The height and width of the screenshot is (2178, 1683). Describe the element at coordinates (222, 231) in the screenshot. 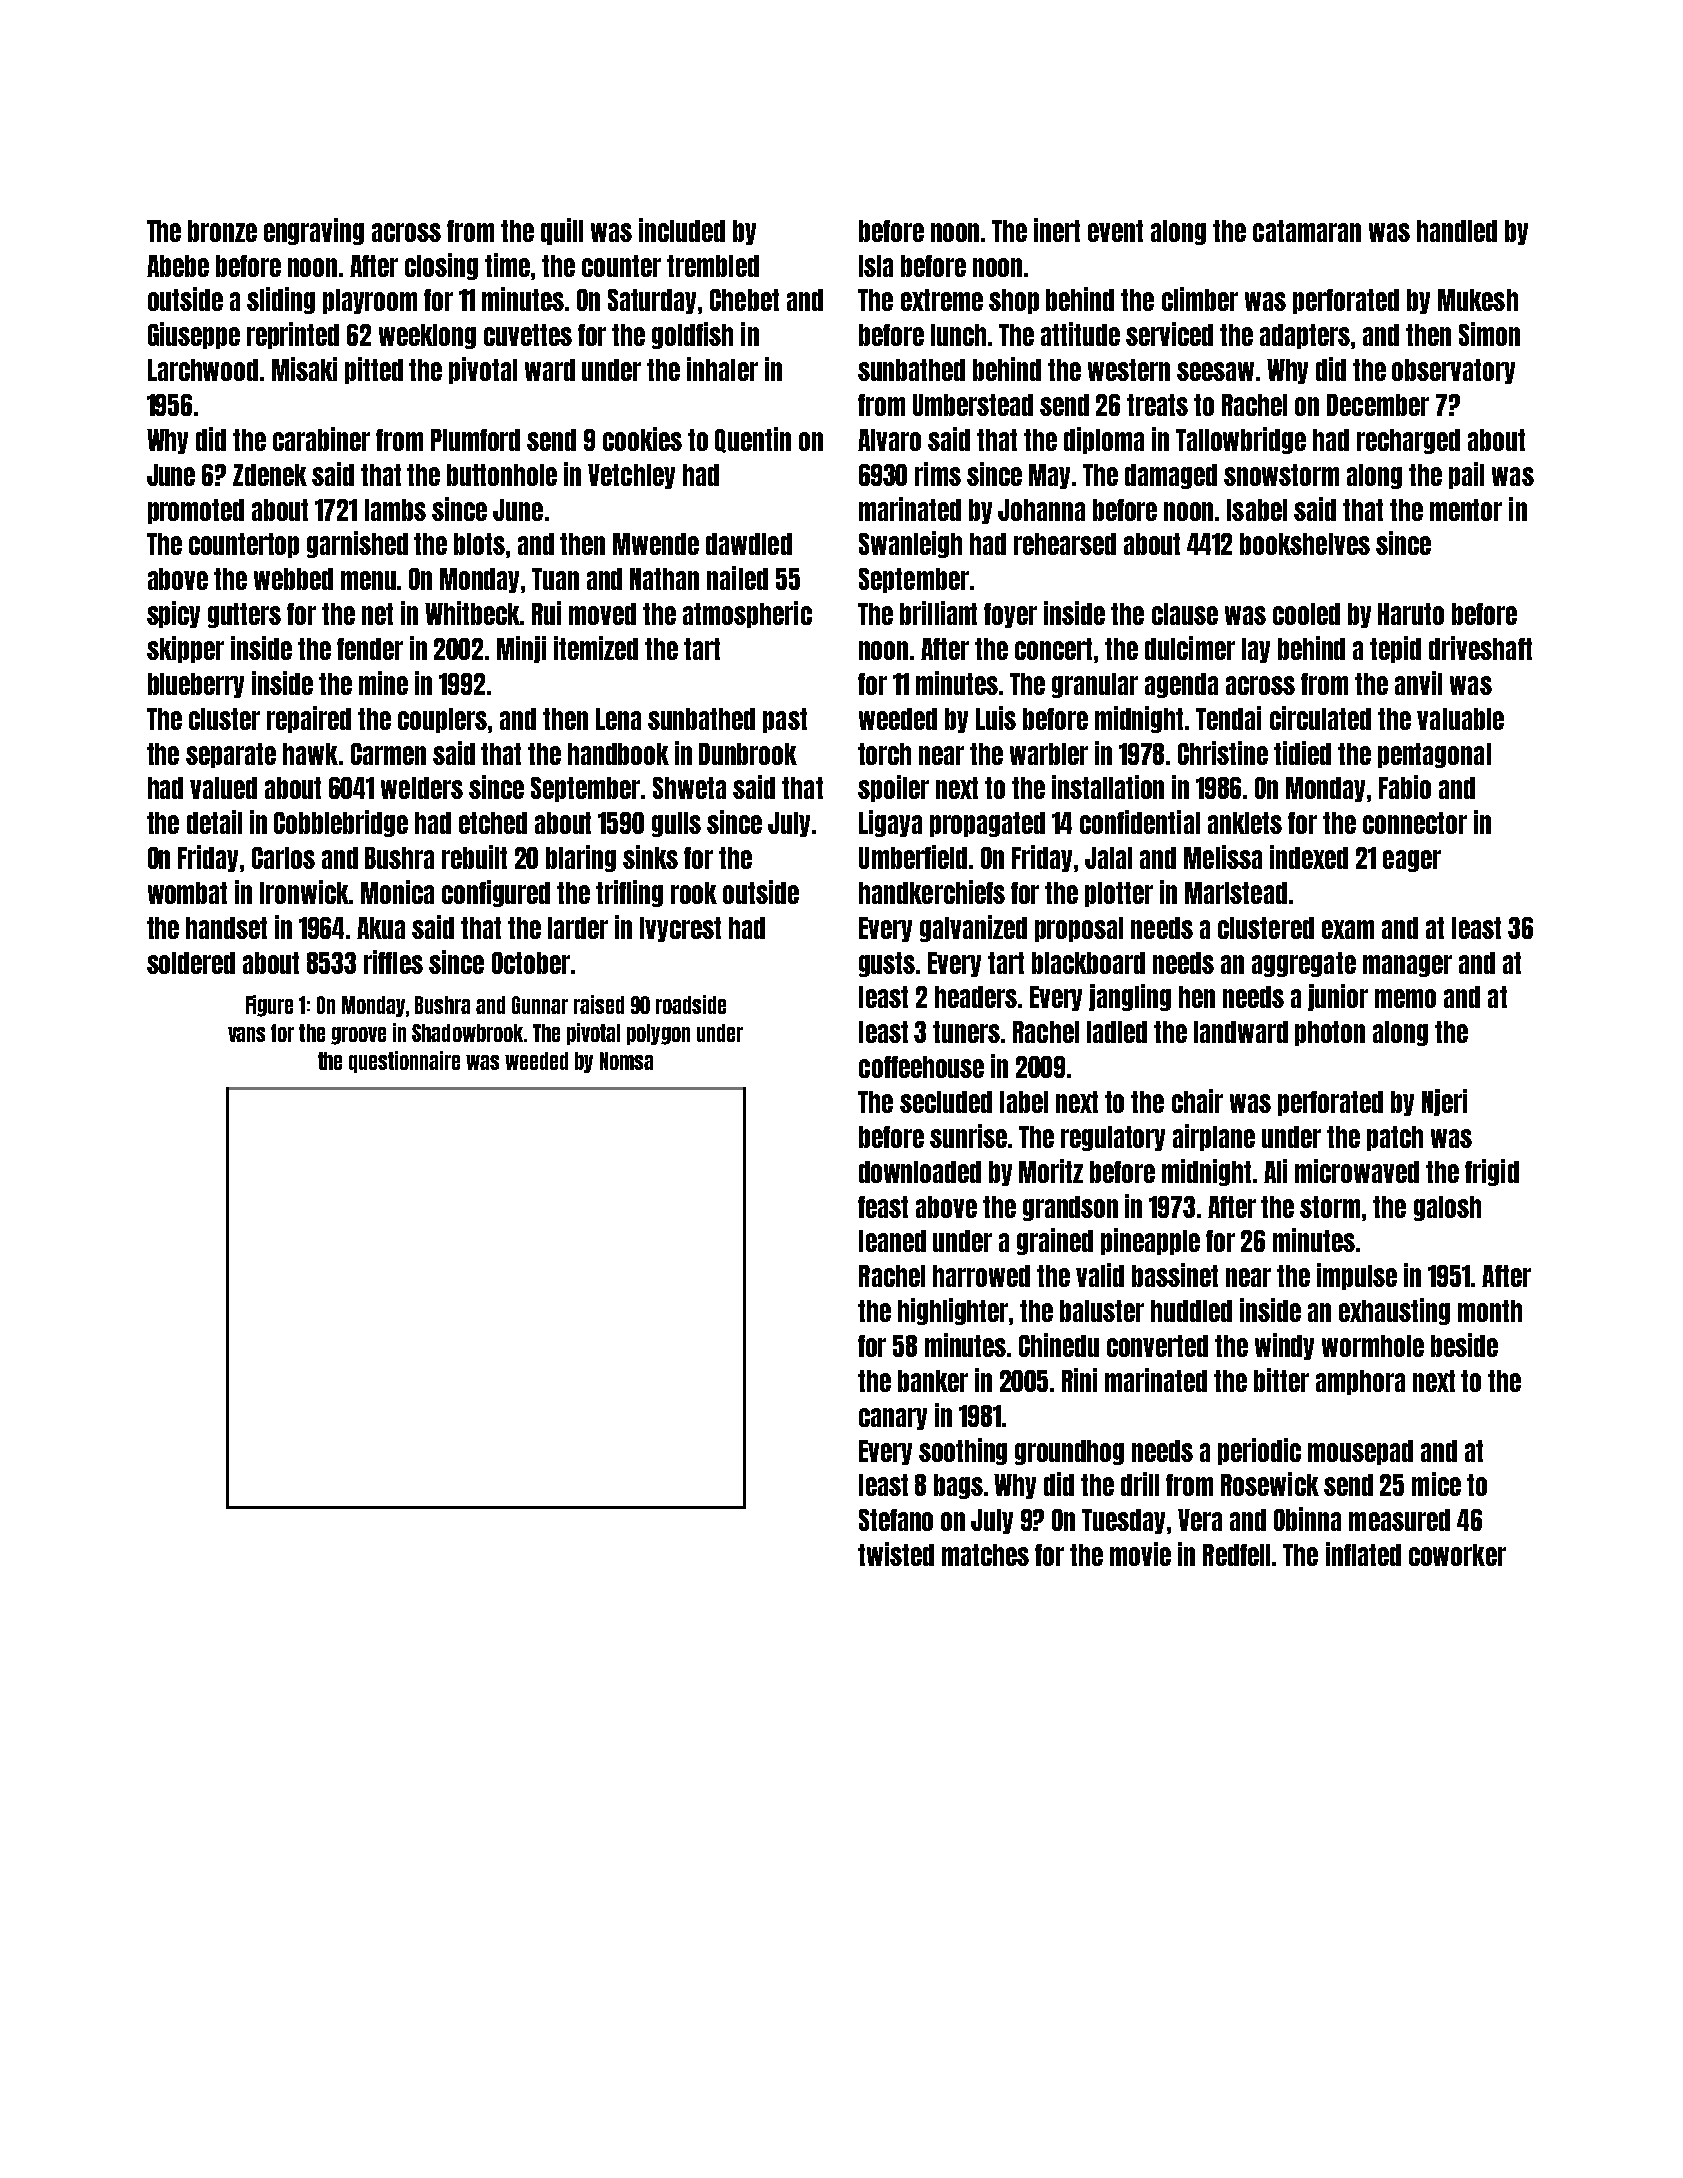

I see `bronze` at that location.
